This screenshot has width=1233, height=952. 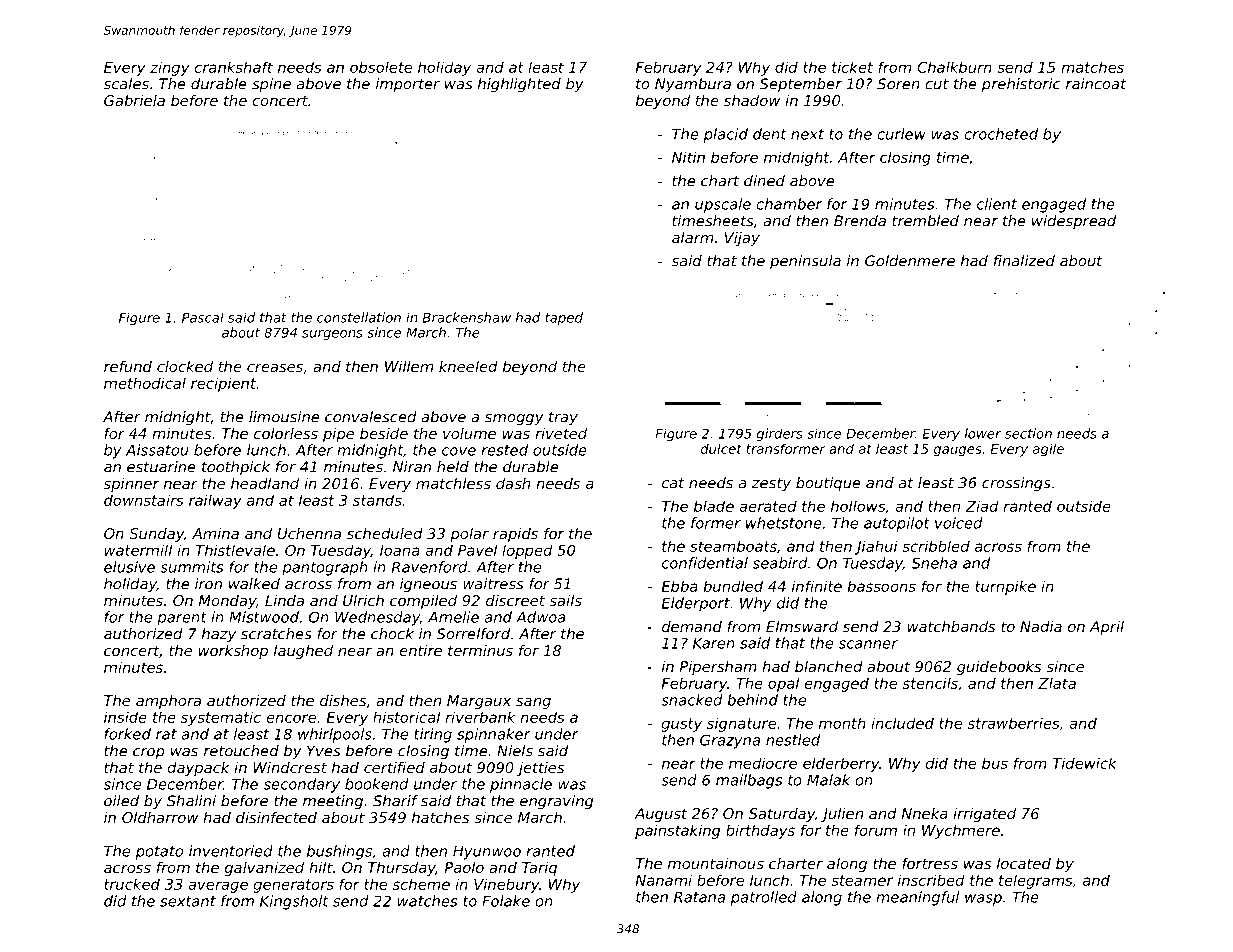 I want to click on ticket, so click(x=852, y=67).
